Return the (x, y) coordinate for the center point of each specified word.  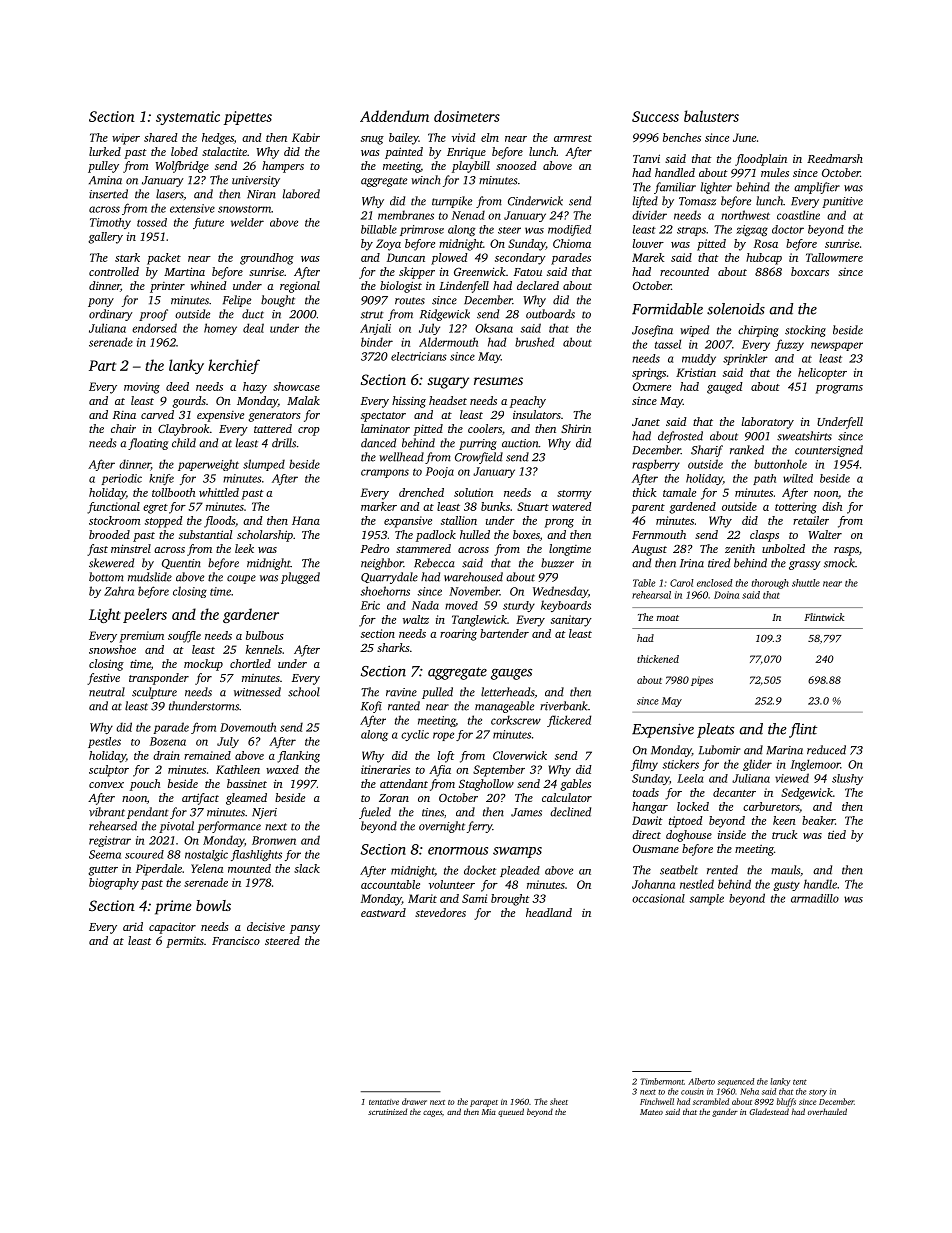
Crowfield (479, 458)
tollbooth (173, 492)
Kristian (696, 372)
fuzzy (789, 345)
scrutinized (387, 1111)
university (256, 181)
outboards (550, 314)
